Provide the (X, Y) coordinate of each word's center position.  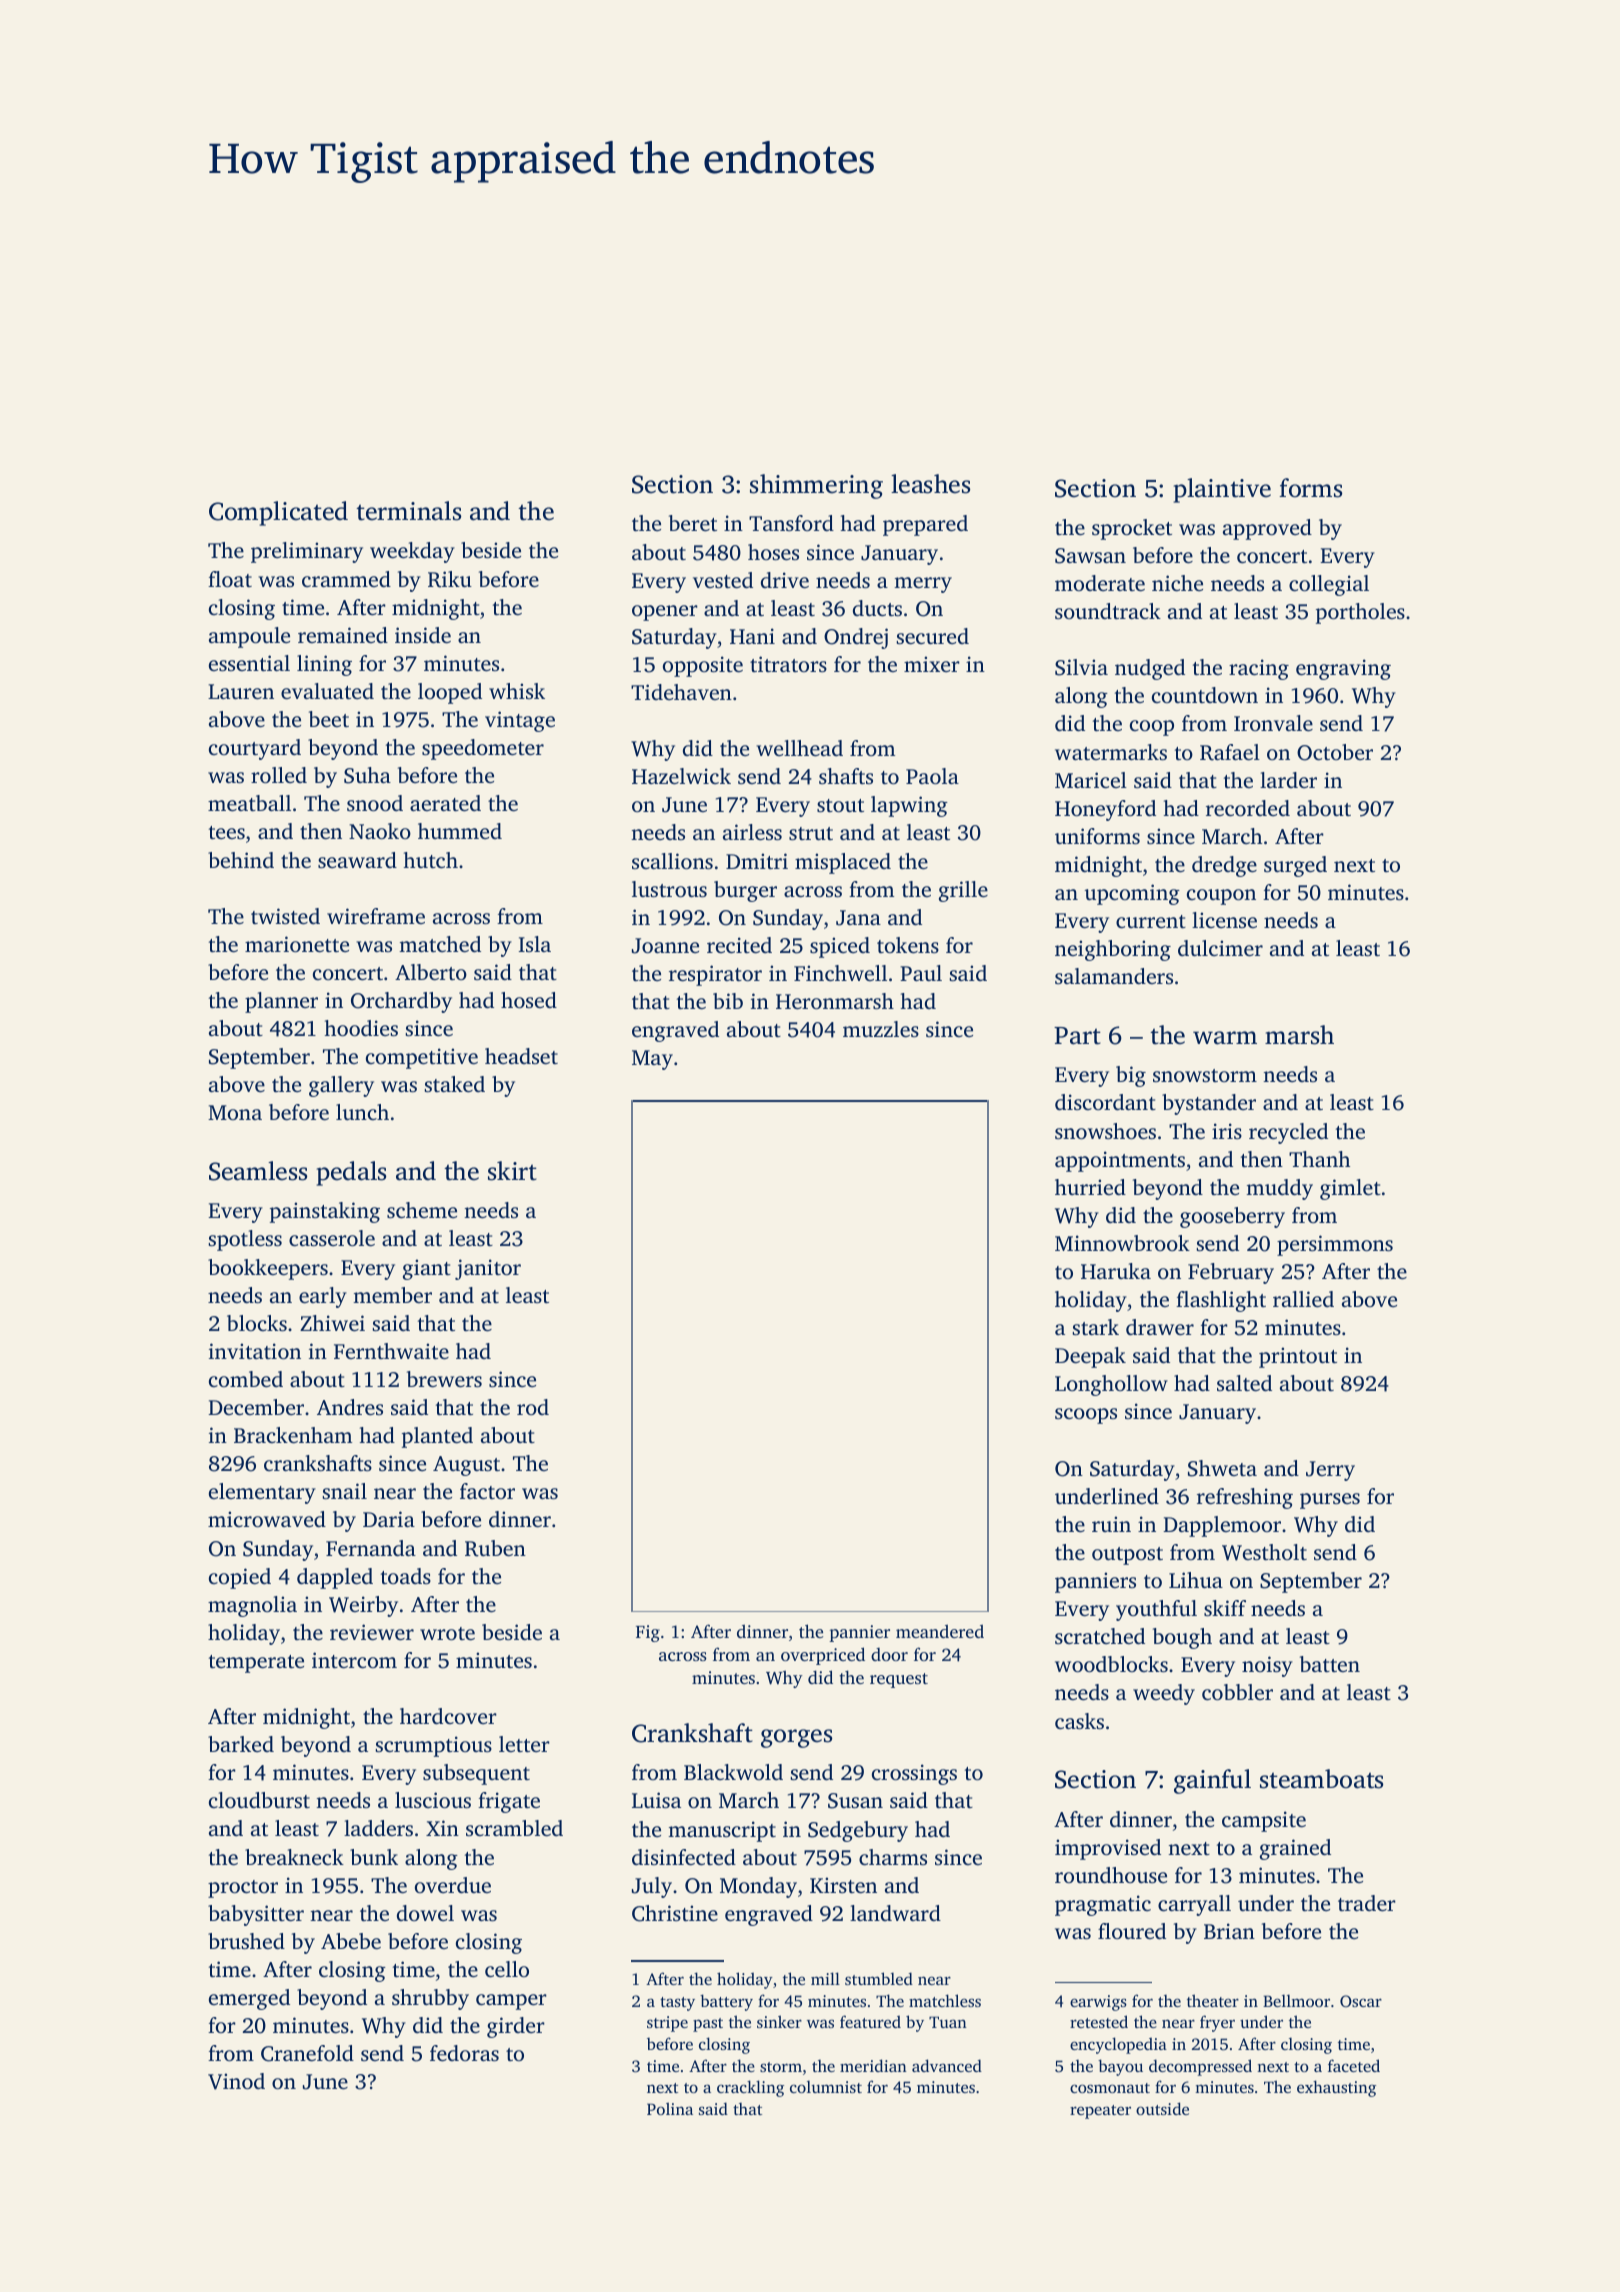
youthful (1156, 1610)
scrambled (514, 1828)
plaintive (1222, 490)
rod (533, 1407)
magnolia (252, 1606)
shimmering (816, 486)
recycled (1288, 1133)
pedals (351, 1173)
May (652, 1060)
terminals (408, 511)
